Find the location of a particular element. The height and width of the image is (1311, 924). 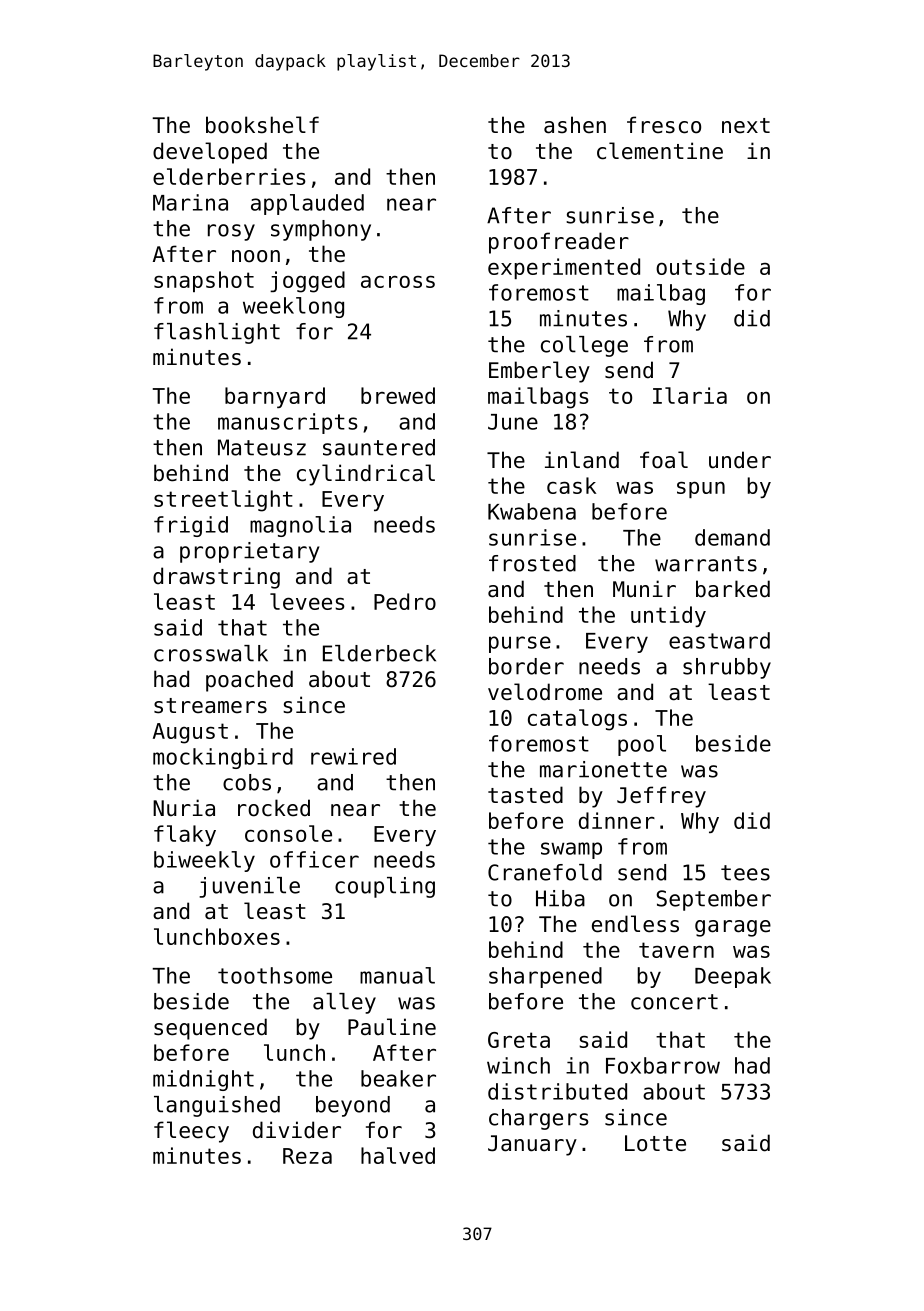

cask is located at coordinates (571, 485).
